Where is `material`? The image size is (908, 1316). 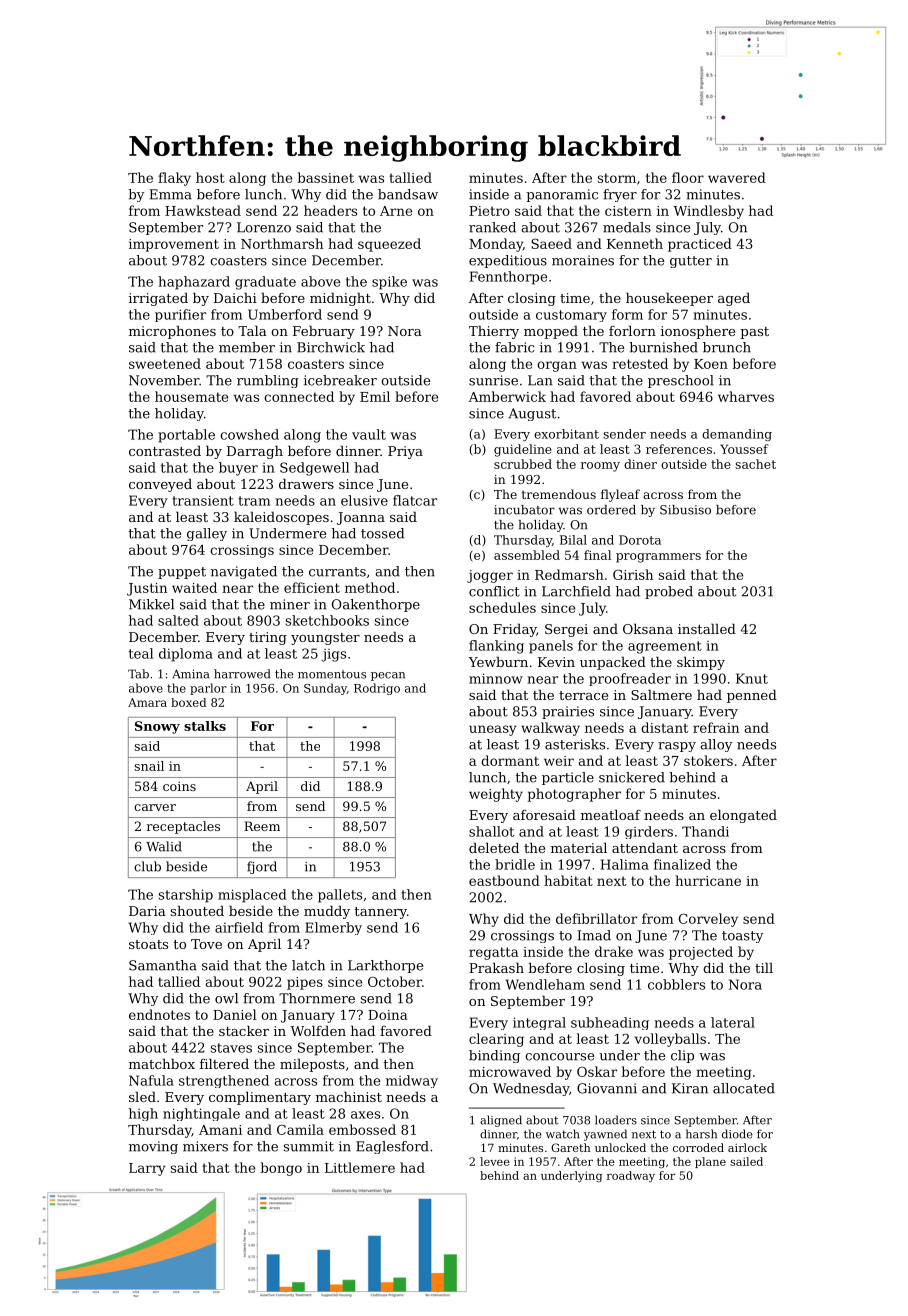
material is located at coordinates (579, 847).
